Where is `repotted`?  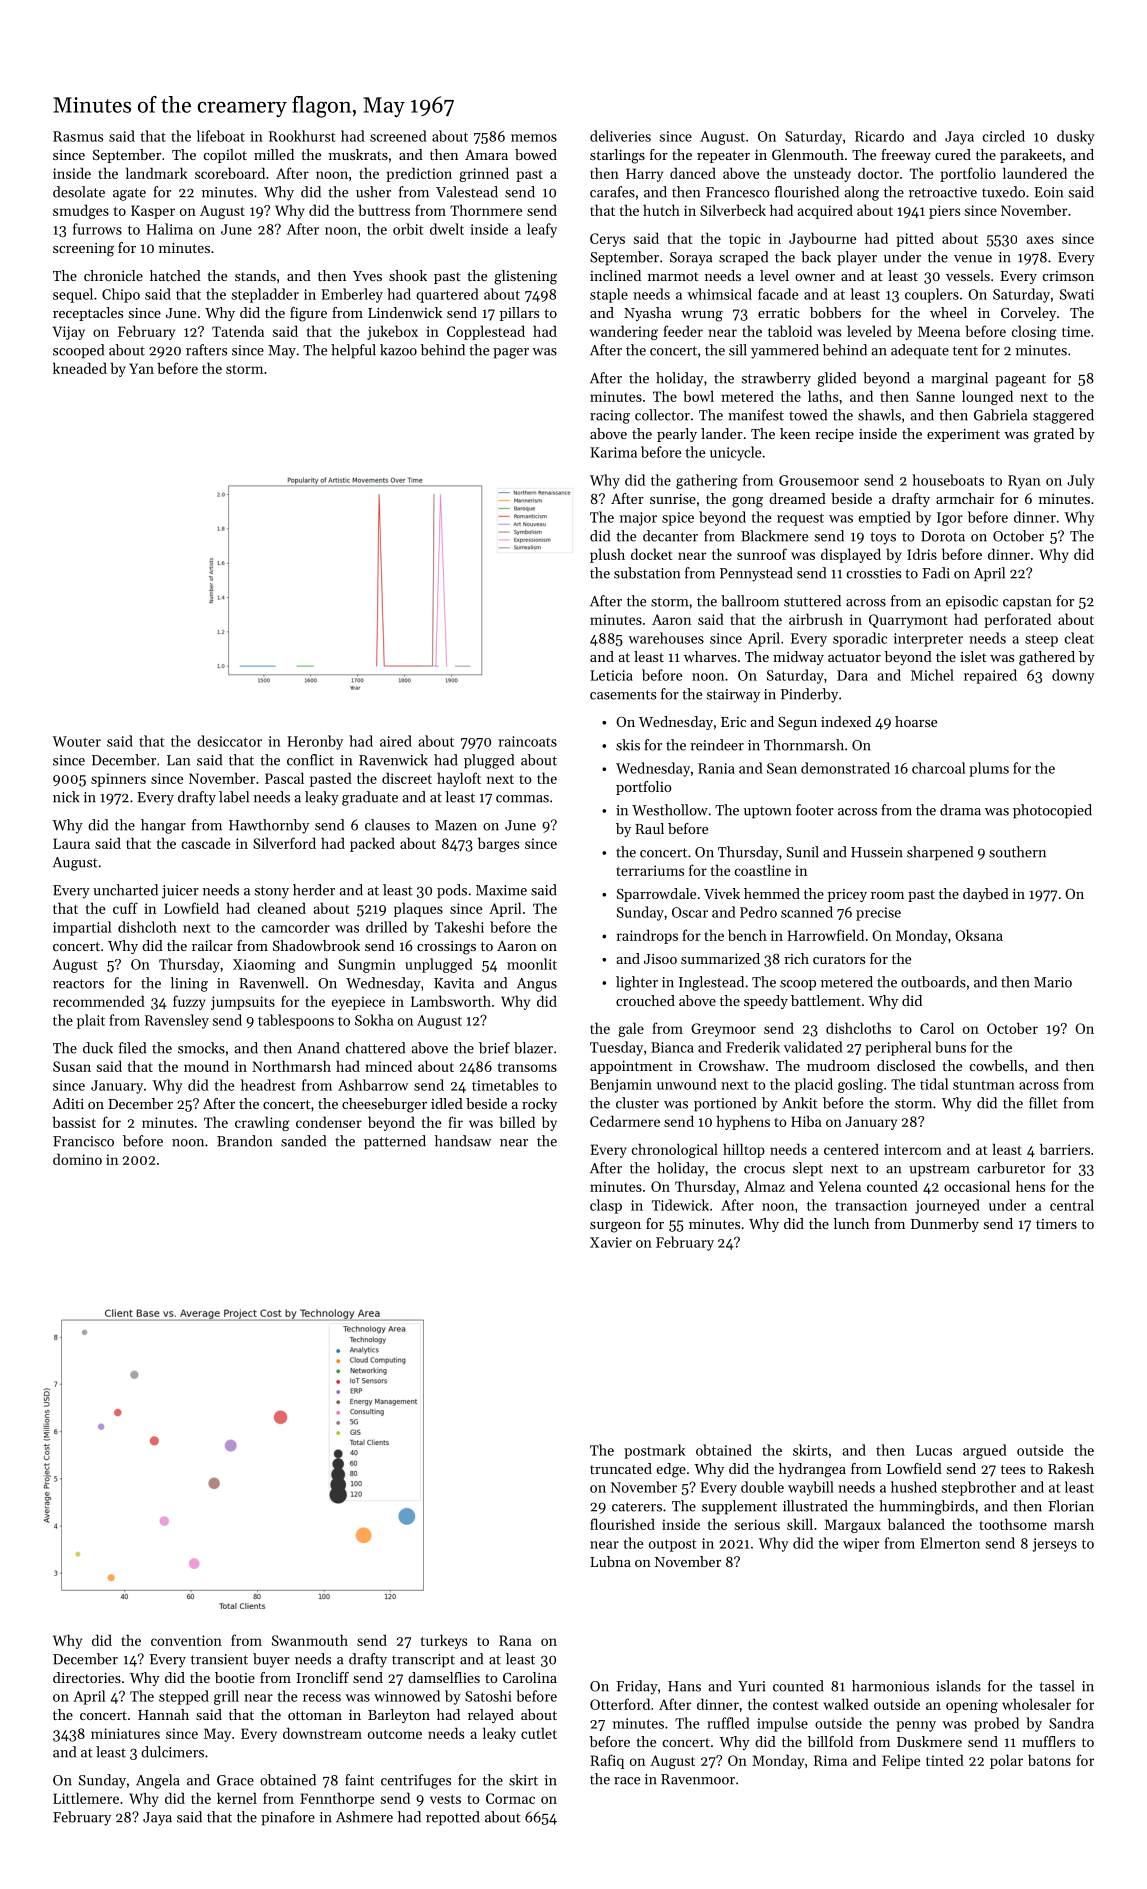 repotted is located at coordinates (453, 1818).
